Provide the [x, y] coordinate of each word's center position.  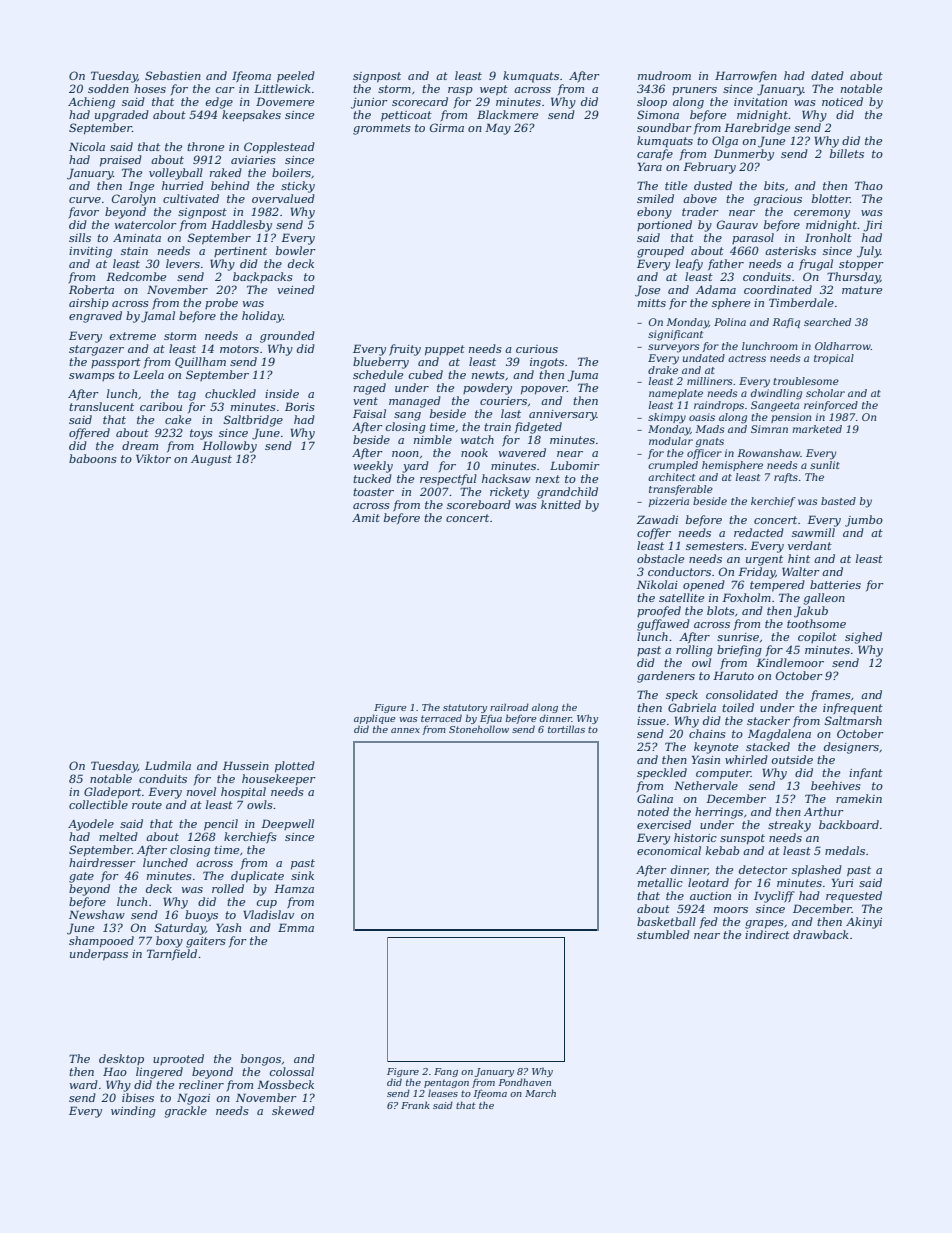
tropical [834, 359]
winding [133, 1112]
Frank [415, 1105]
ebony [654, 213]
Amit [366, 518]
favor [84, 212]
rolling [694, 651]
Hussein [246, 765]
